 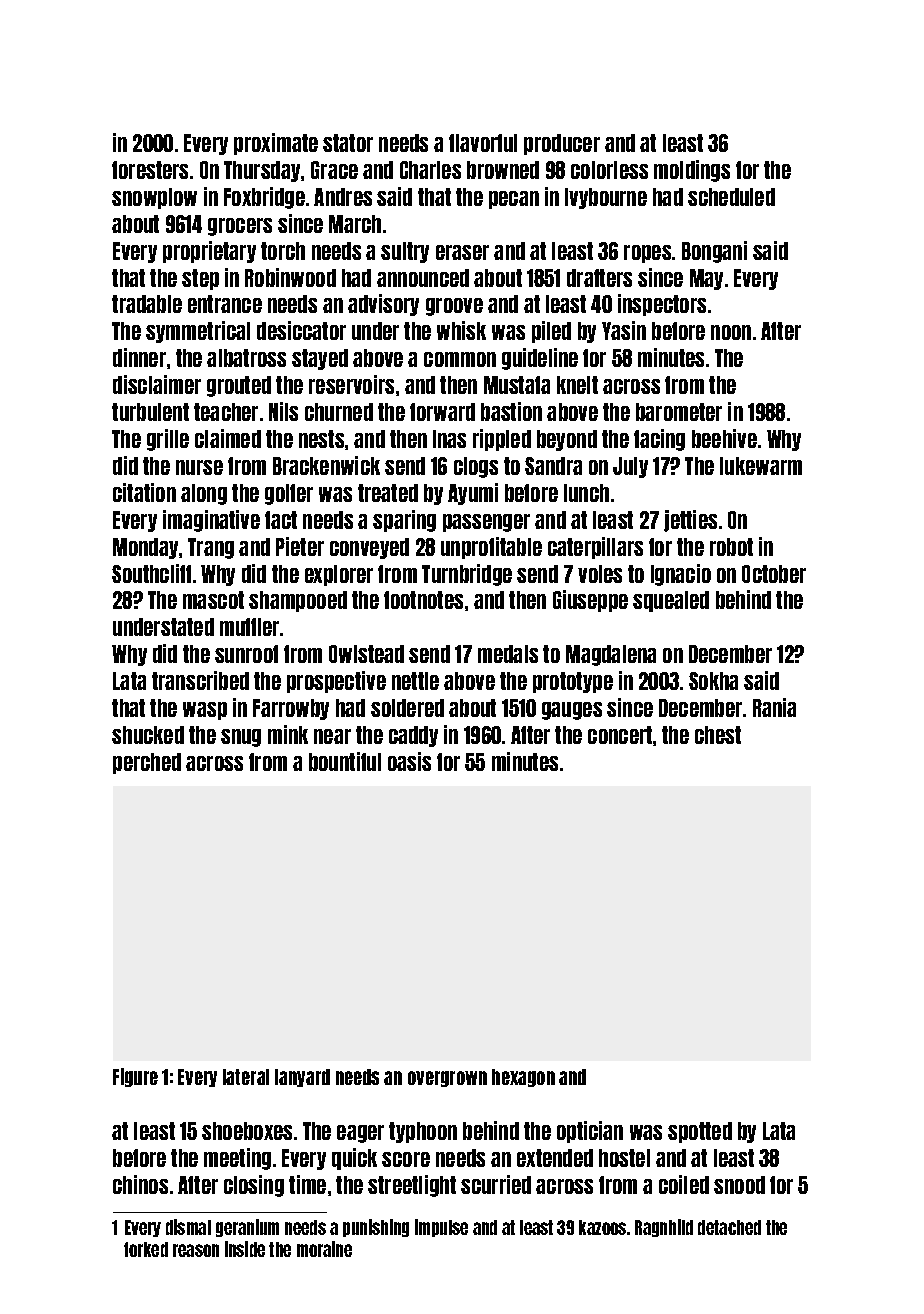 What do you see at coordinates (483, 143) in the screenshot?
I see `flavorful` at bounding box center [483, 143].
